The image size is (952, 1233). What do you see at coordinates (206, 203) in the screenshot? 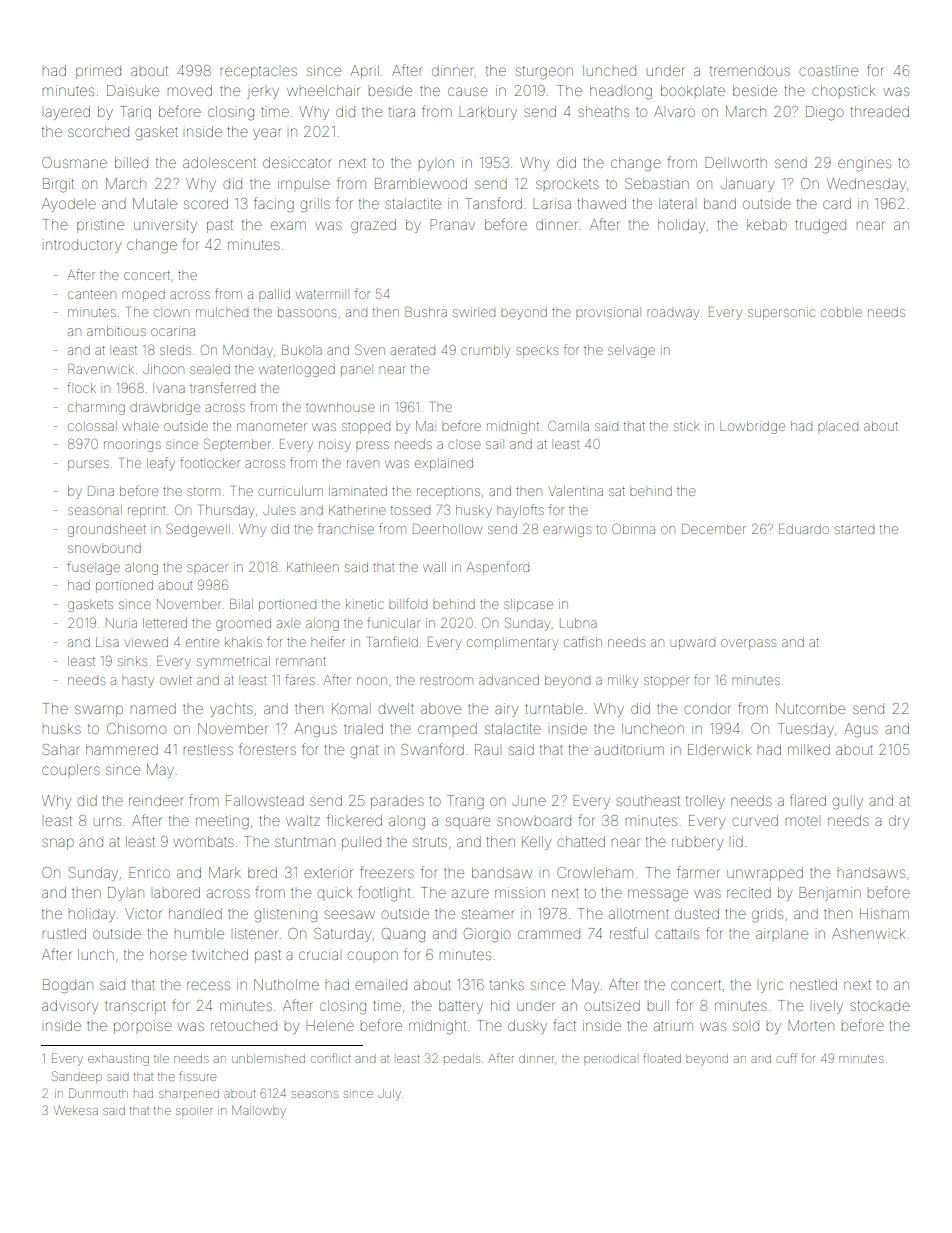
I see `scored` at bounding box center [206, 203].
